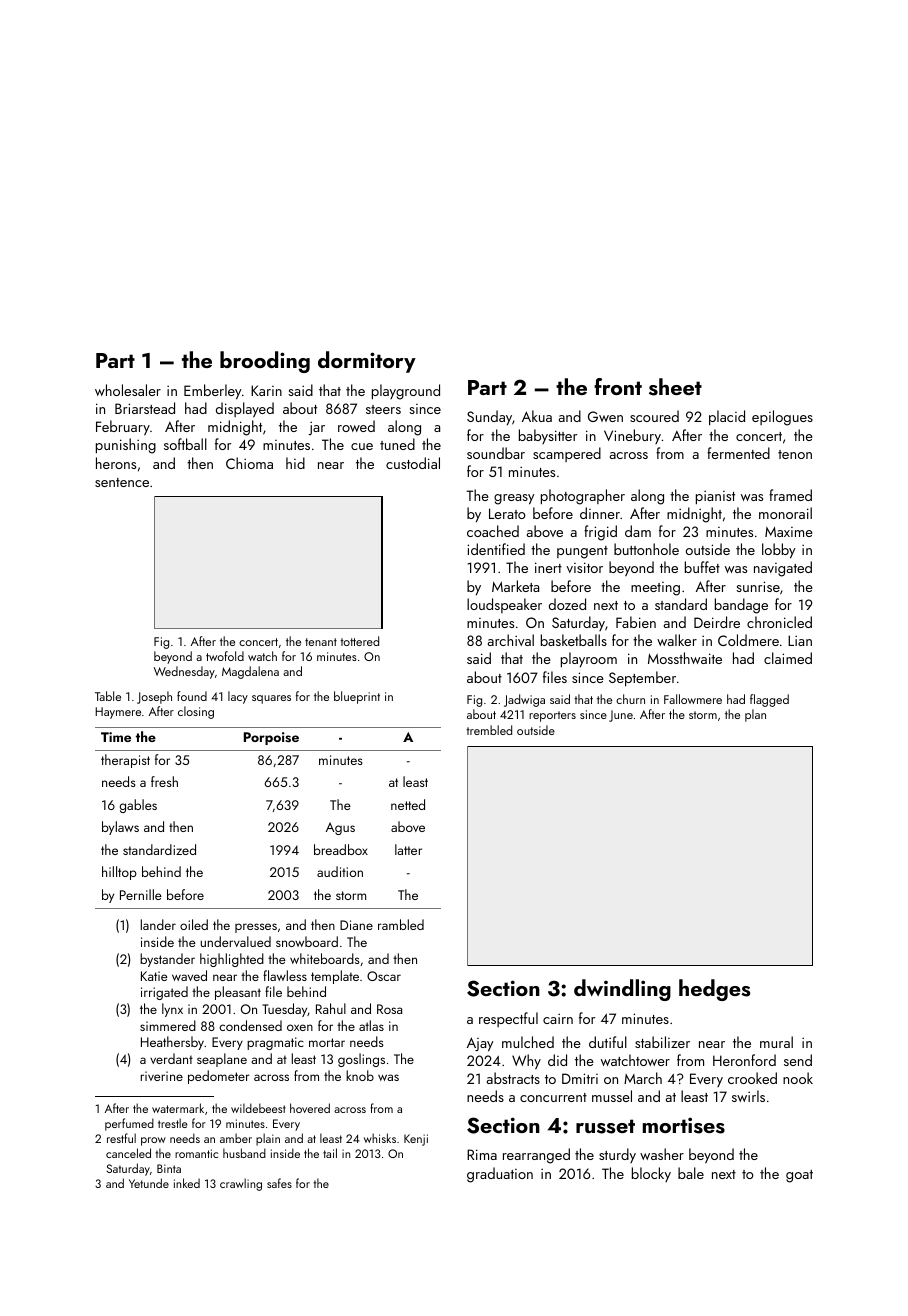 The height and width of the image is (1316, 908). I want to click on Wednesday, so click(184, 672).
